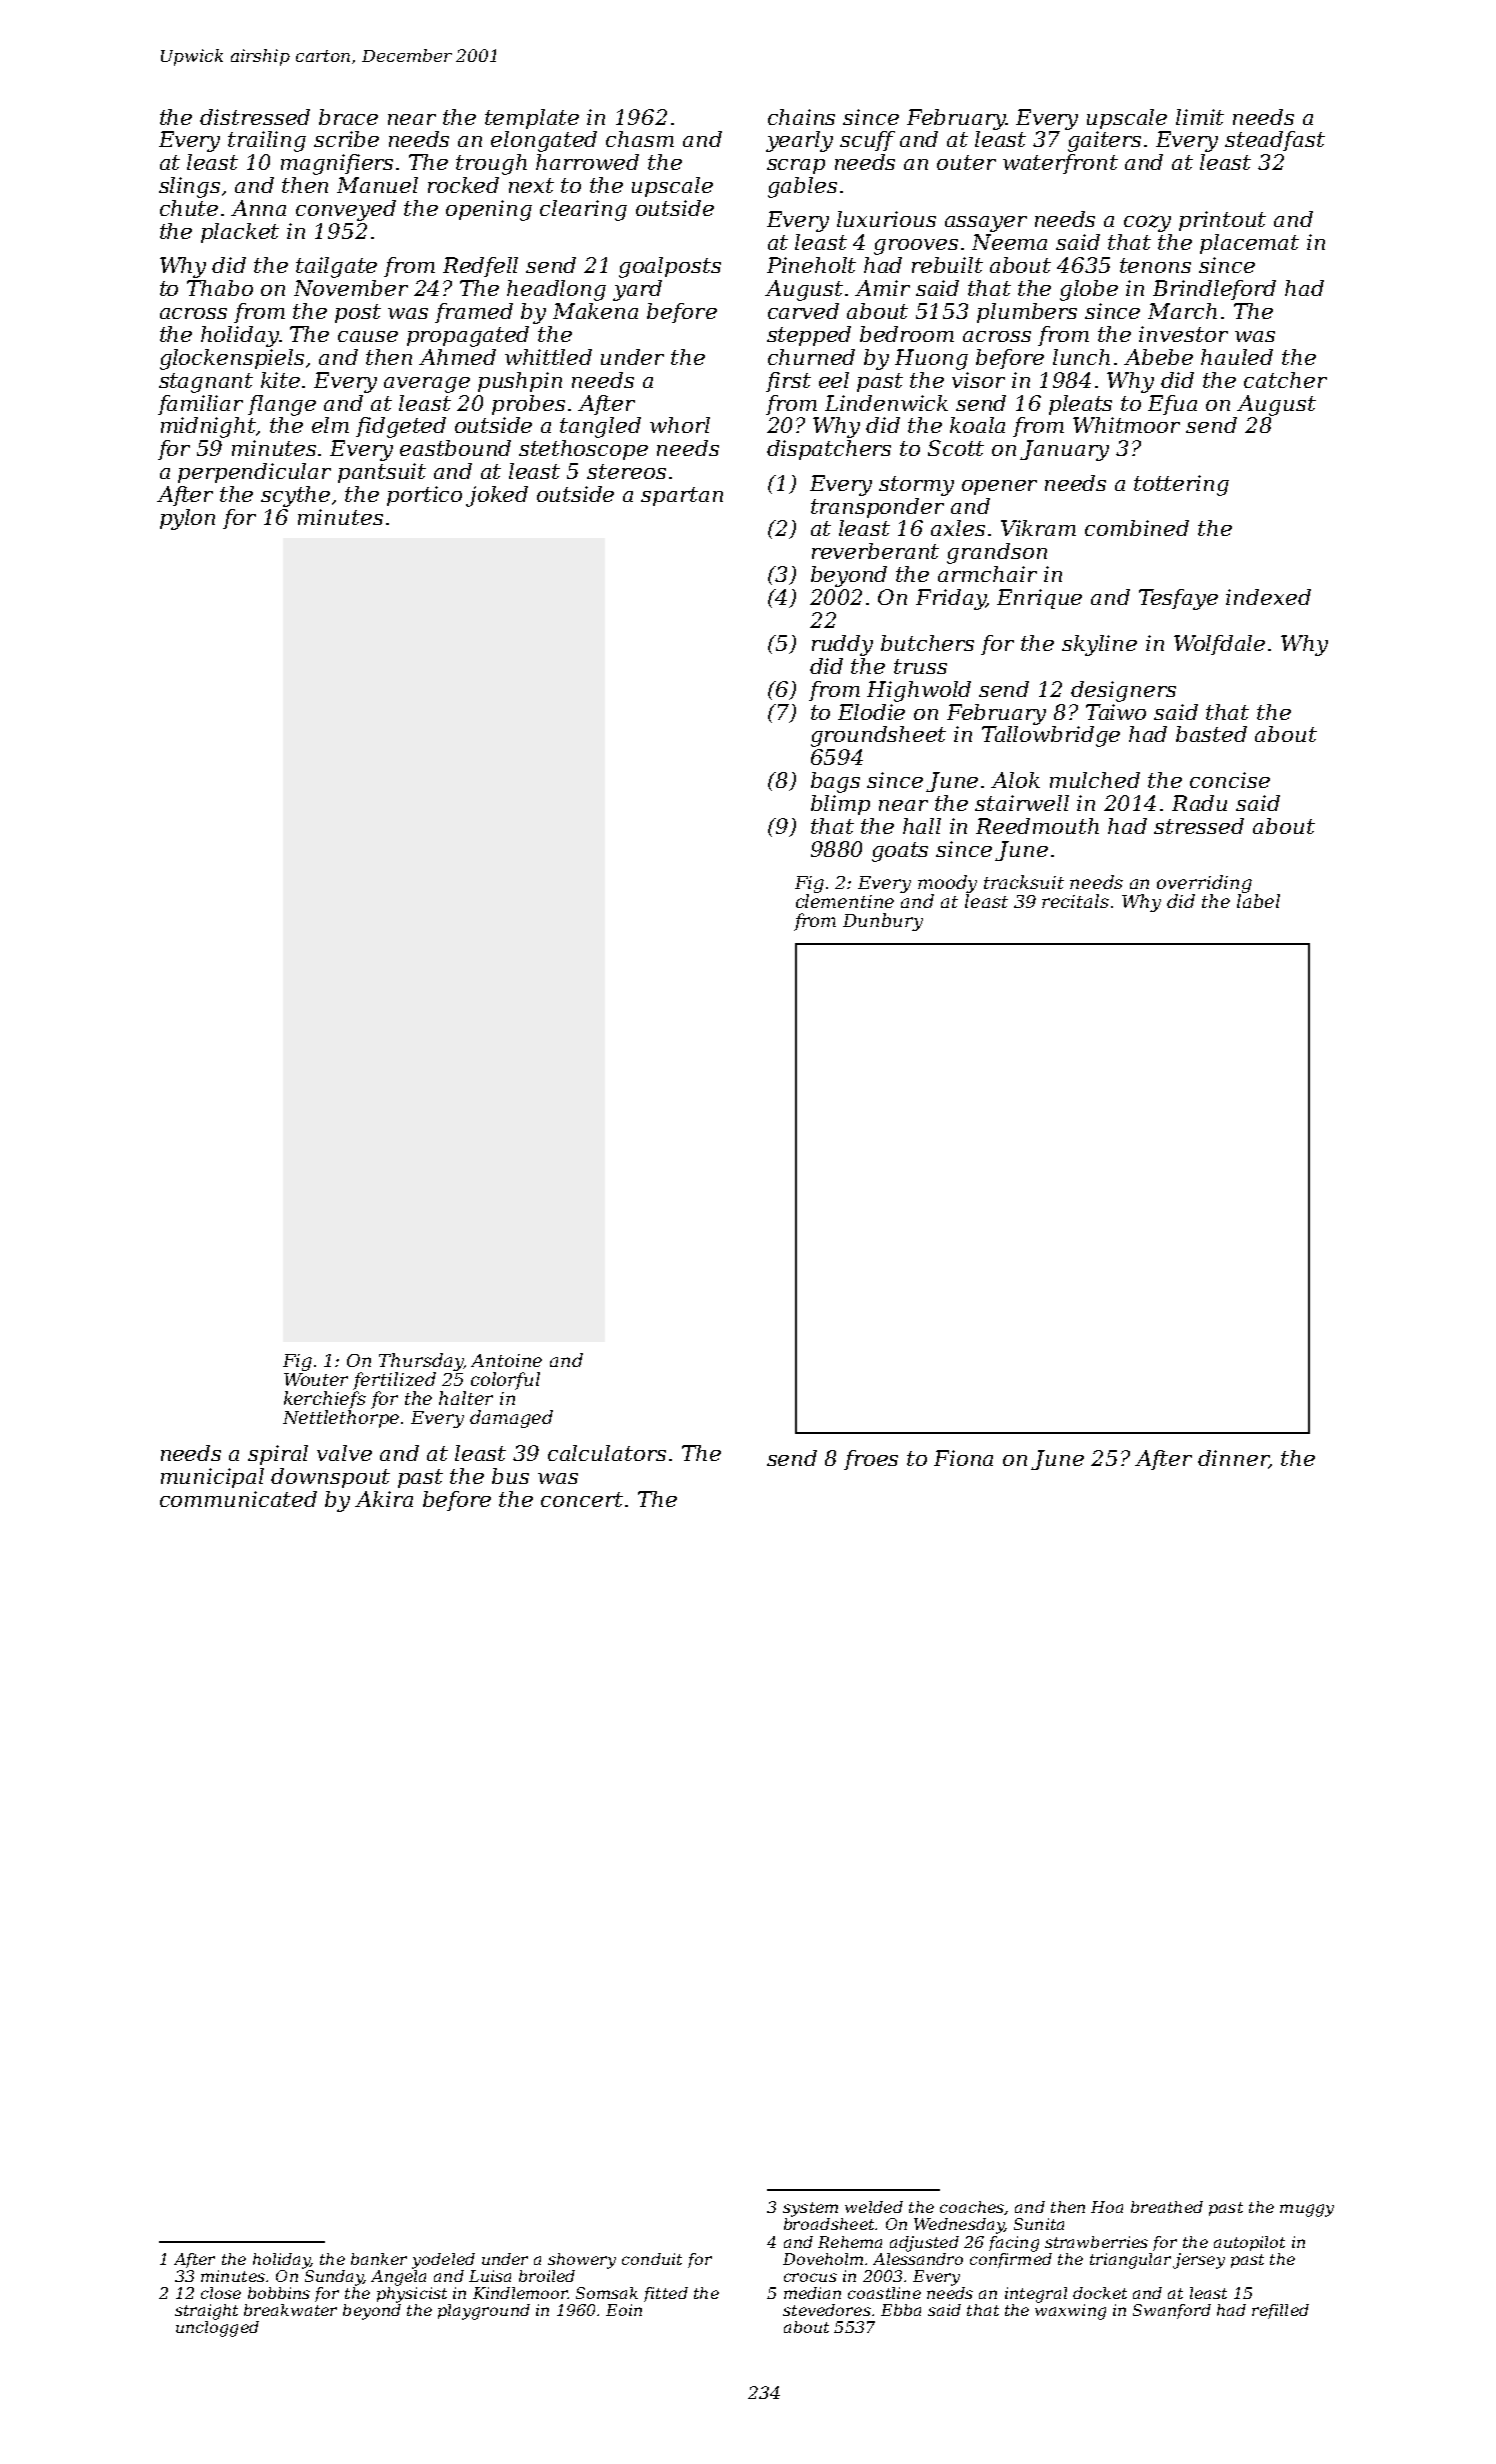 The width and height of the page is (1496, 2464). What do you see at coordinates (217, 2329) in the page?
I see `unclogged` at bounding box center [217, 2329].
